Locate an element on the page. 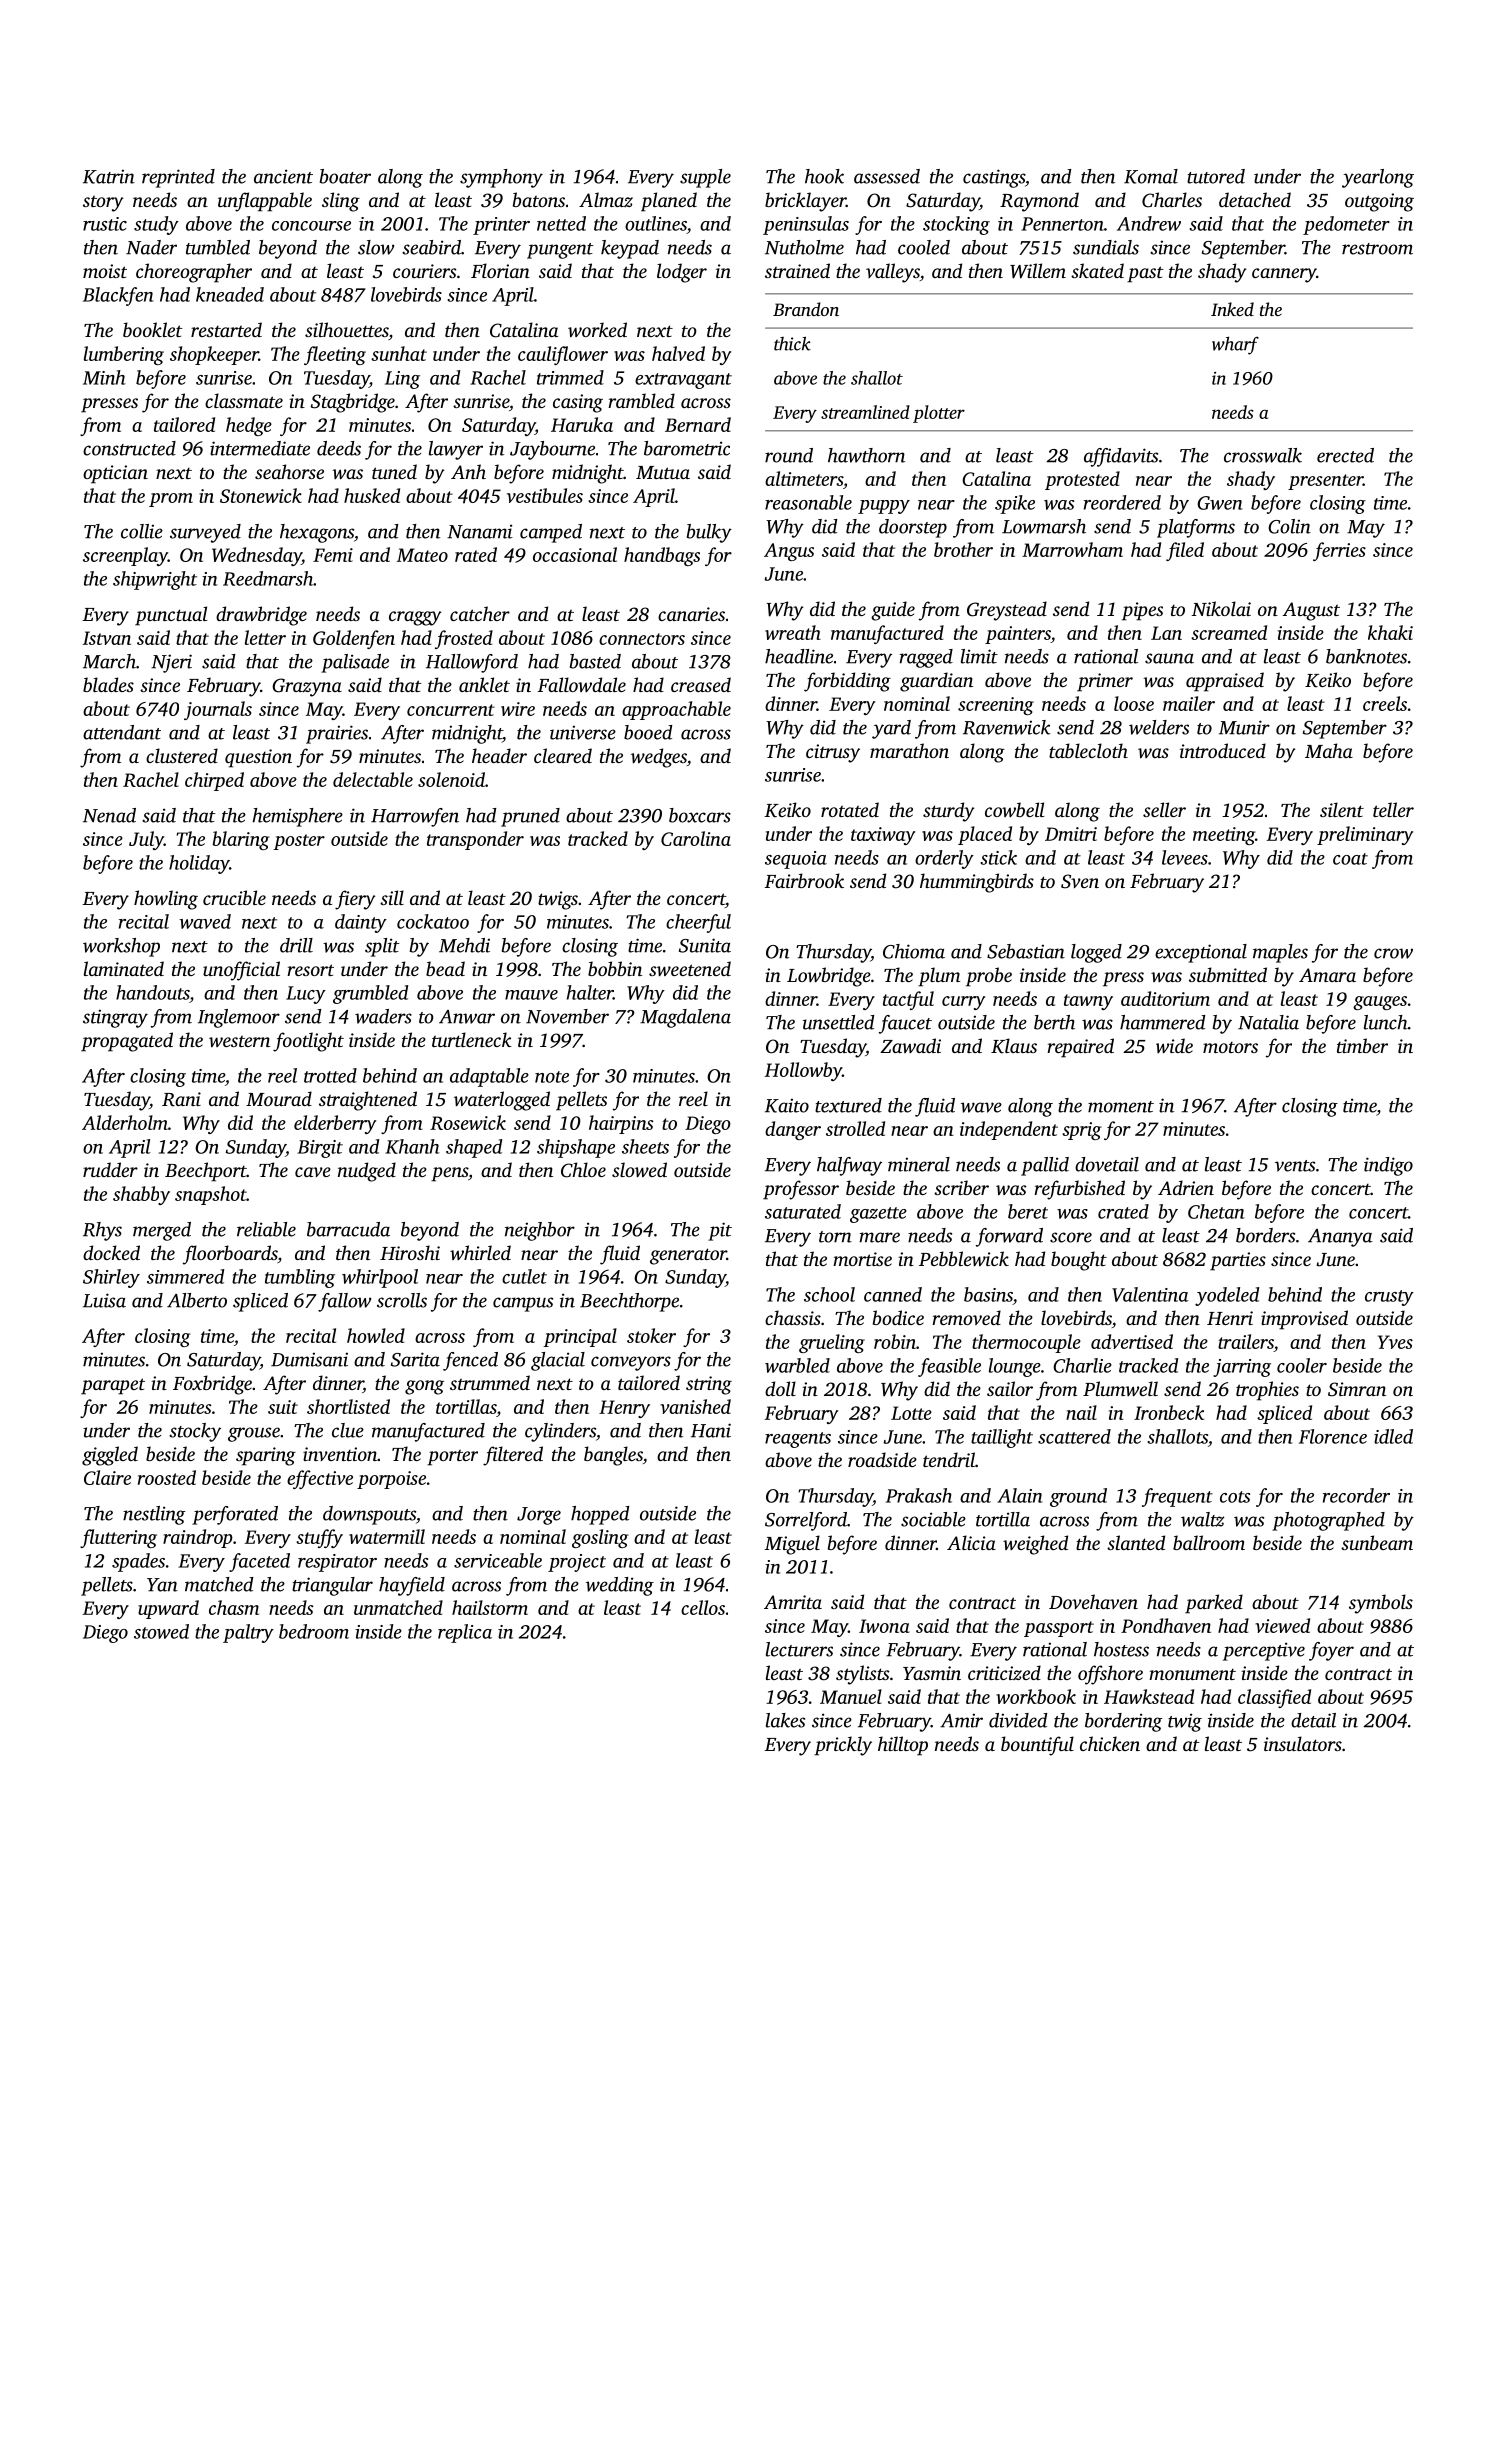  fenced is located at coordinates (470, 1361).
